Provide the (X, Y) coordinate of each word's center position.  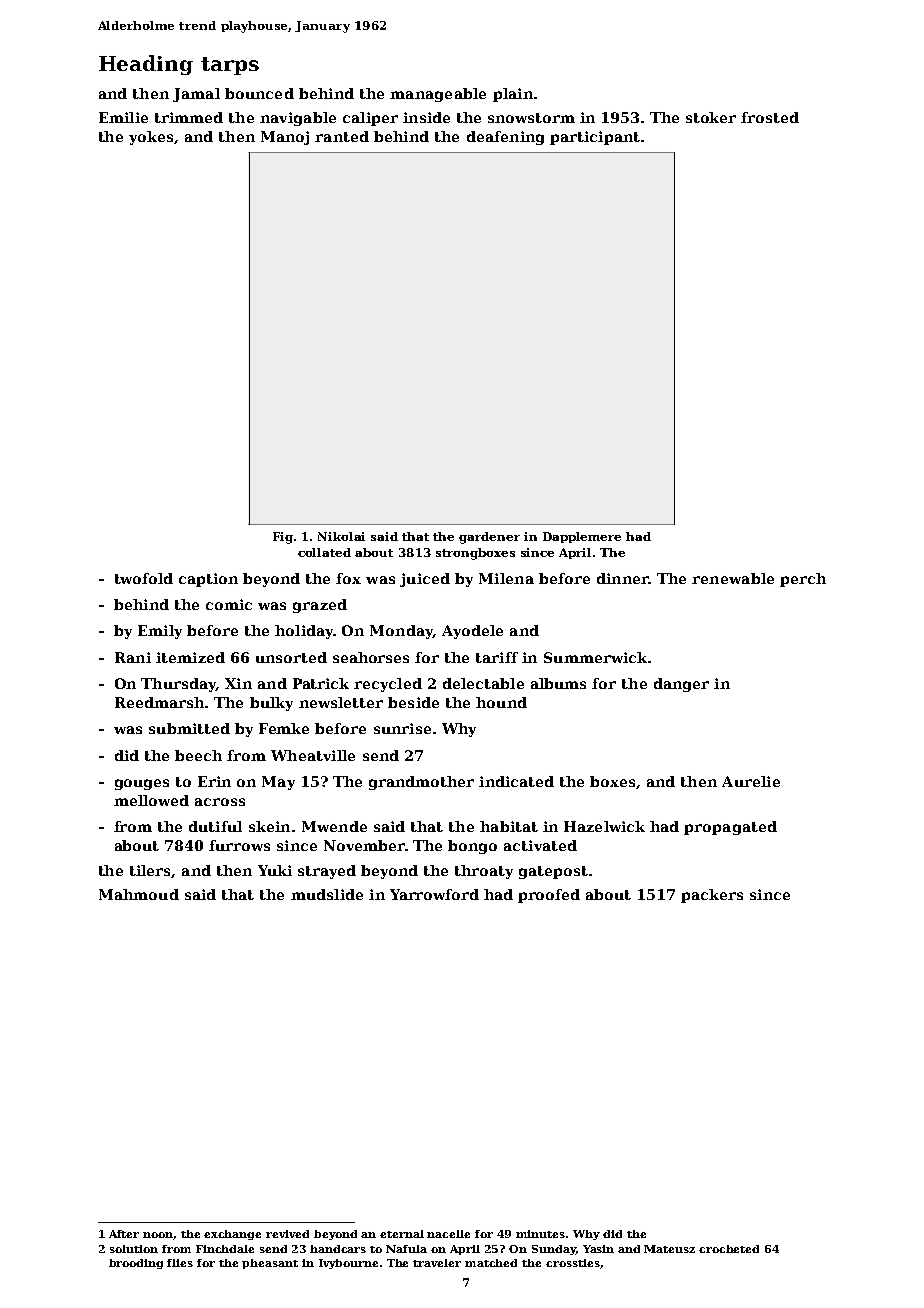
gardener (489, 538)
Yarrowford (434, 894)
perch (803, 580)
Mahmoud (139, 894)
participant (595, 138)
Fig (283, 538)
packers (712, 896)
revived (287, 1234)
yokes (151, 138)
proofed (549, 896)
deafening (505, 138)
